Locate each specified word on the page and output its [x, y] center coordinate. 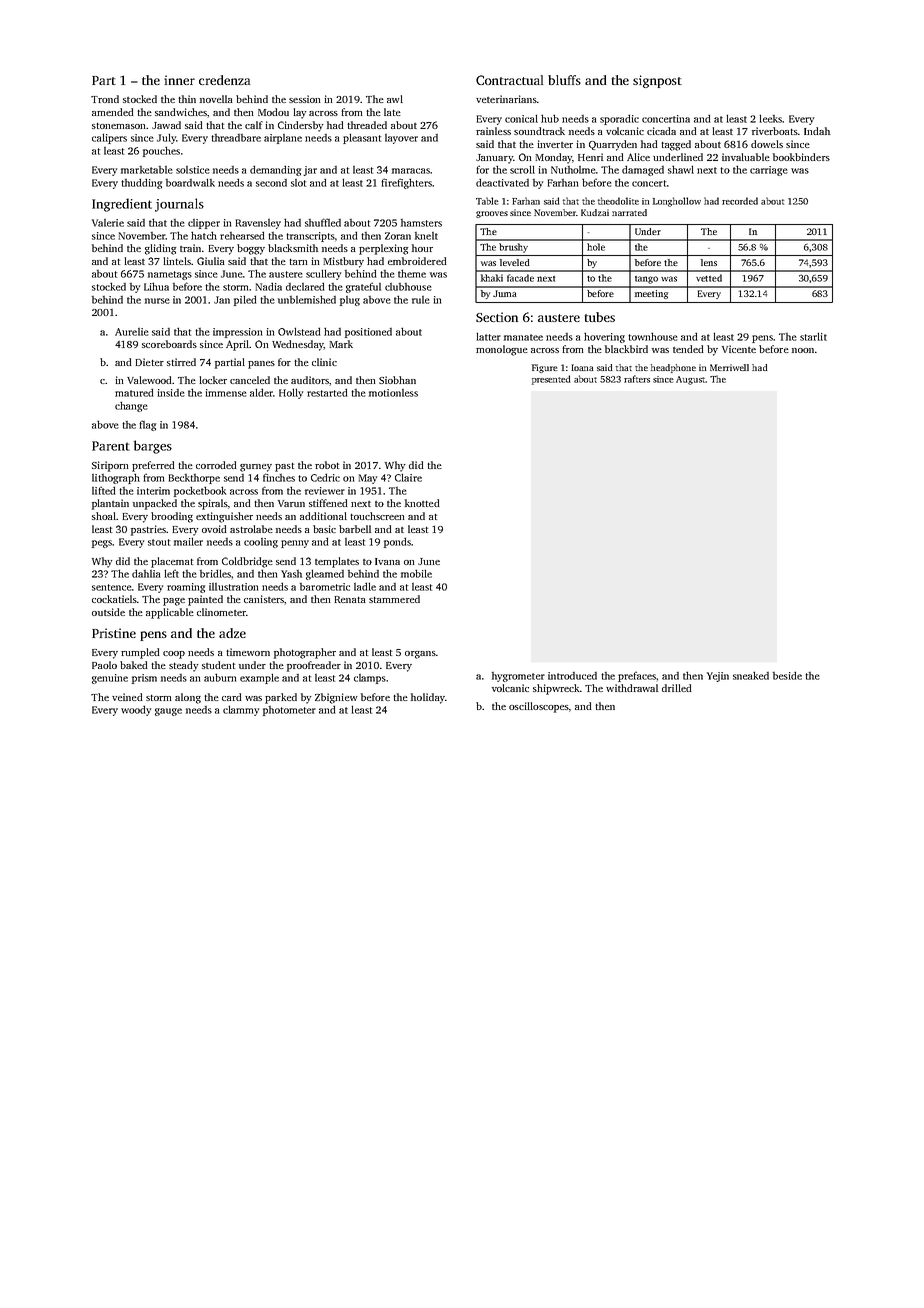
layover [401, 139]
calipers [109, 138]
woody [136, 710]
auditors [310, 380]
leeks [770, 118]
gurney [256, 468]
